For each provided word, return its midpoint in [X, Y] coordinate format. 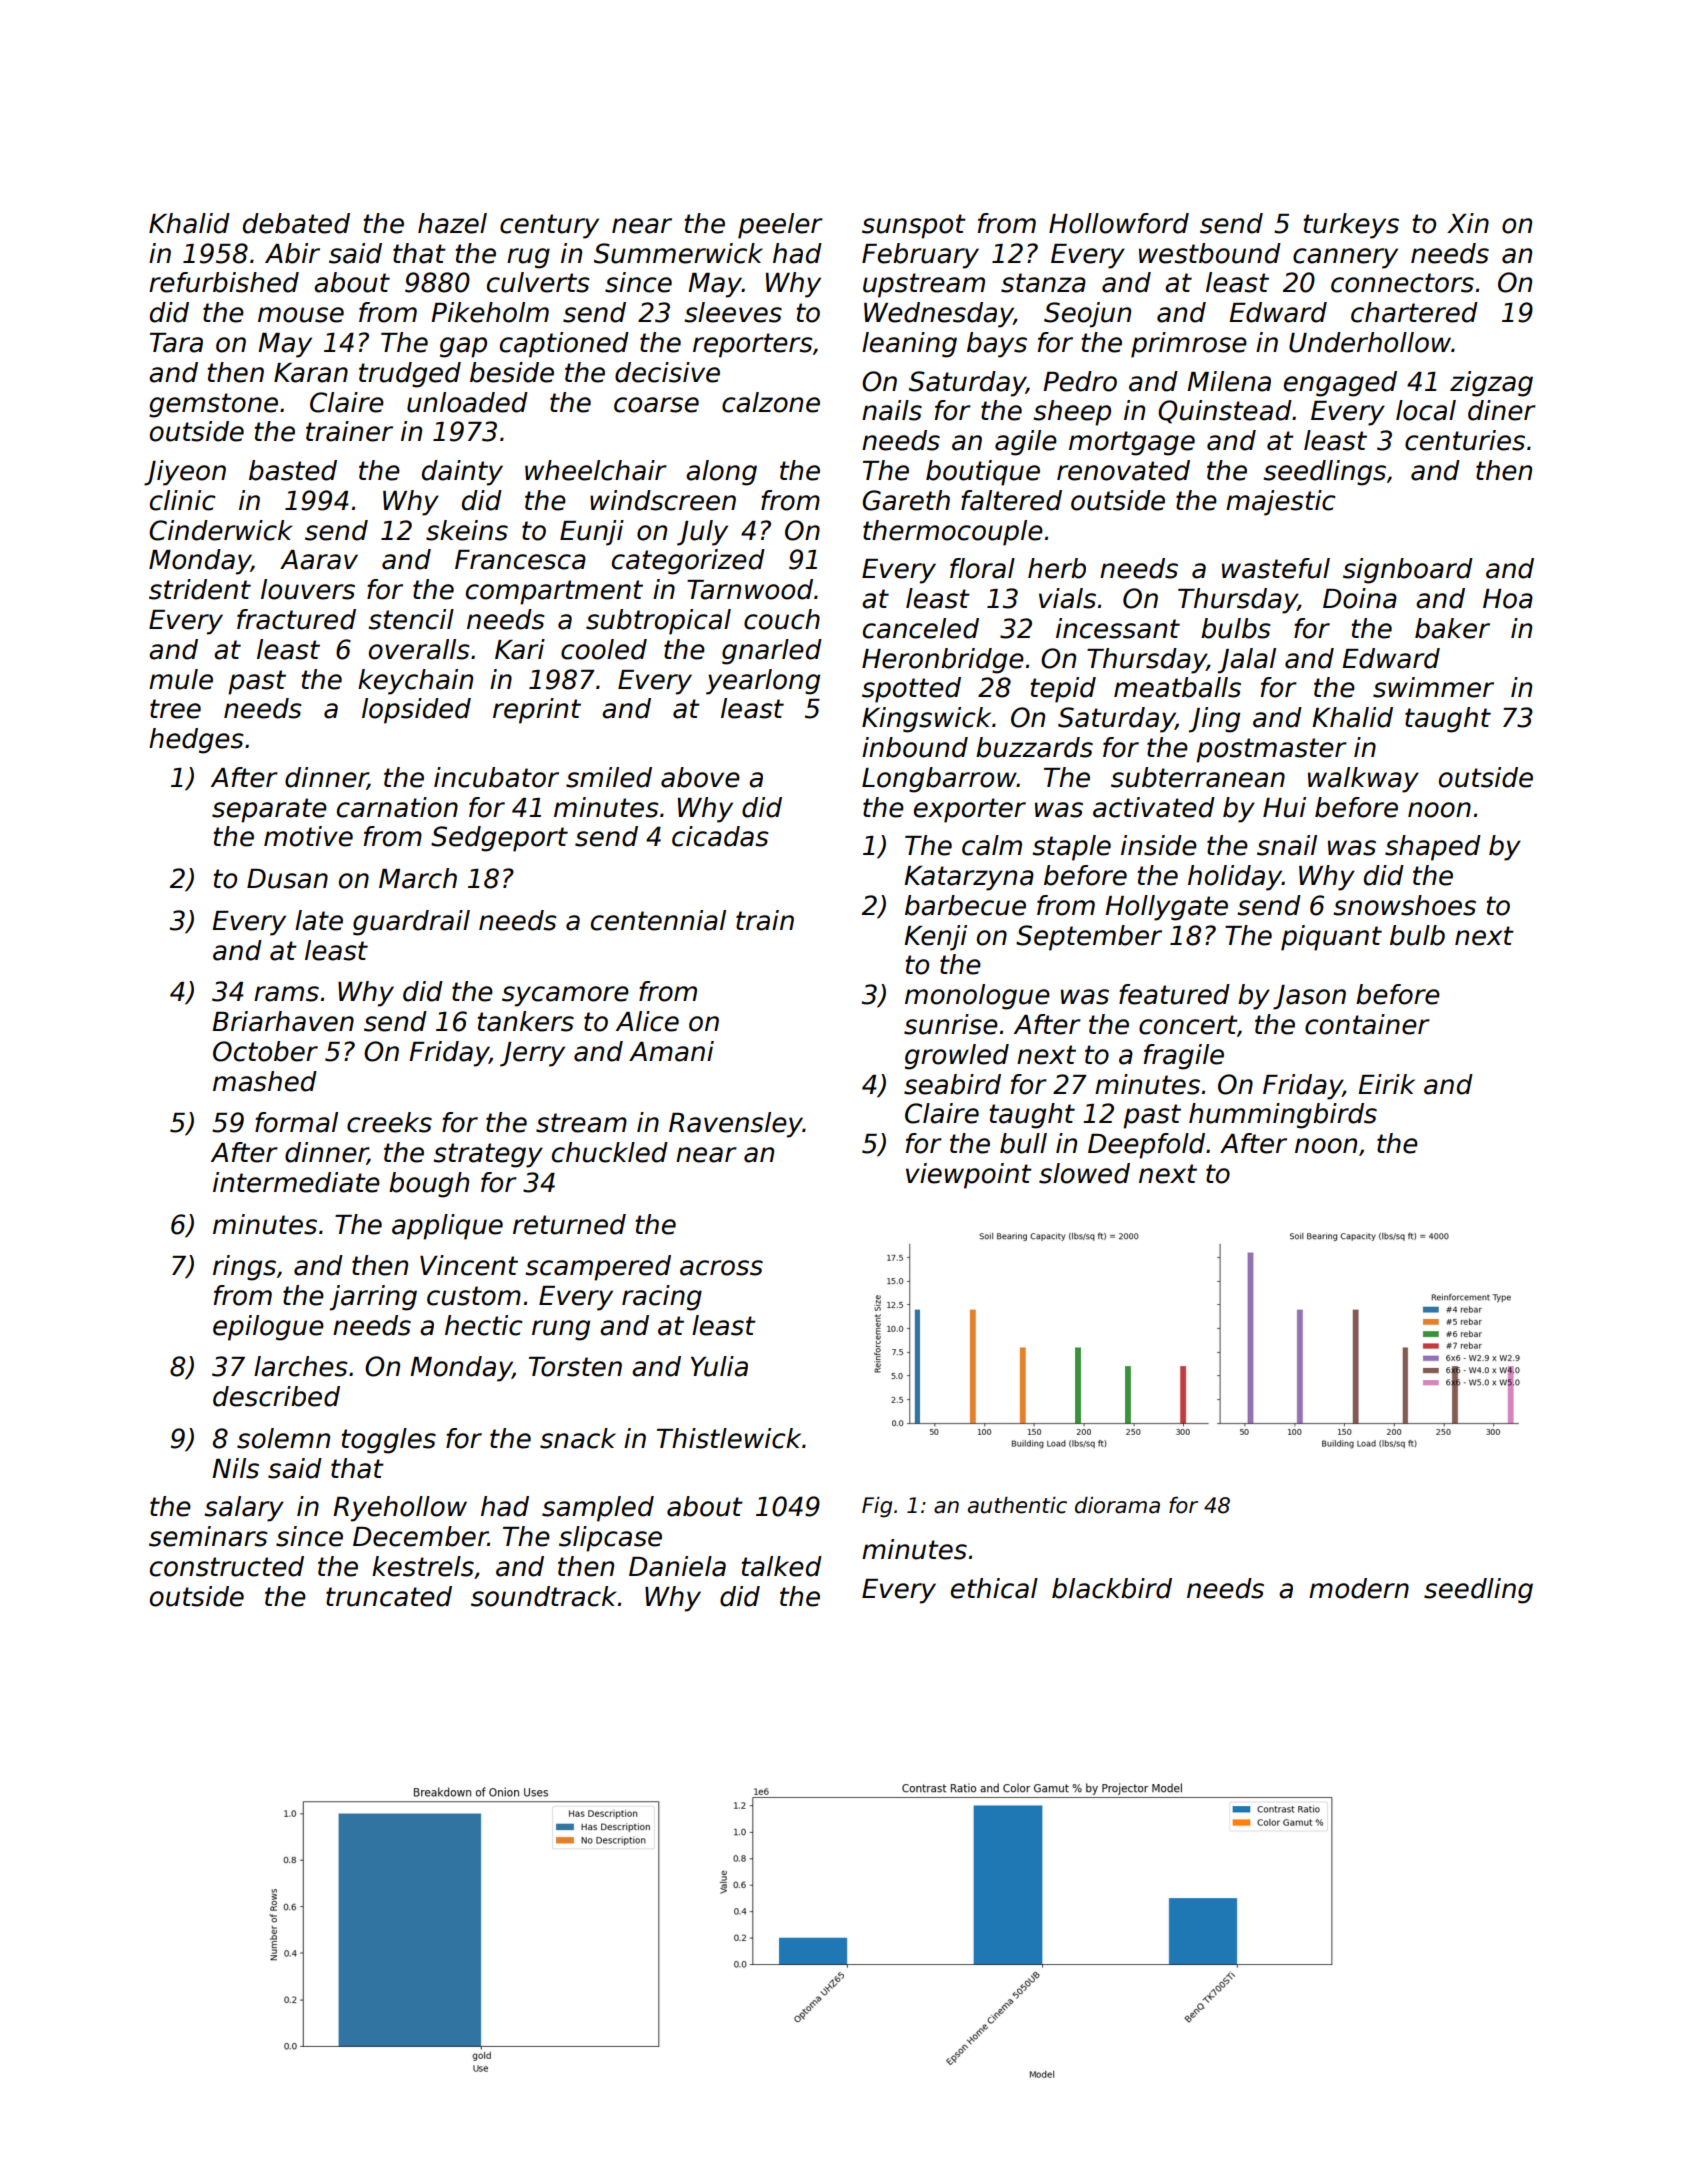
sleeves [733, 312]
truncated [389, 1596]
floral [982, 568]
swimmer [1433, 687]
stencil [411, 619]
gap [463, 347]
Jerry [532, 1054]
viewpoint [969, 1176]
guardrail [411, 923]
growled [957, 1057]
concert [1188, 1025]
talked [782, 1566]
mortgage [1132, 443]
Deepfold [1146, 1146]
